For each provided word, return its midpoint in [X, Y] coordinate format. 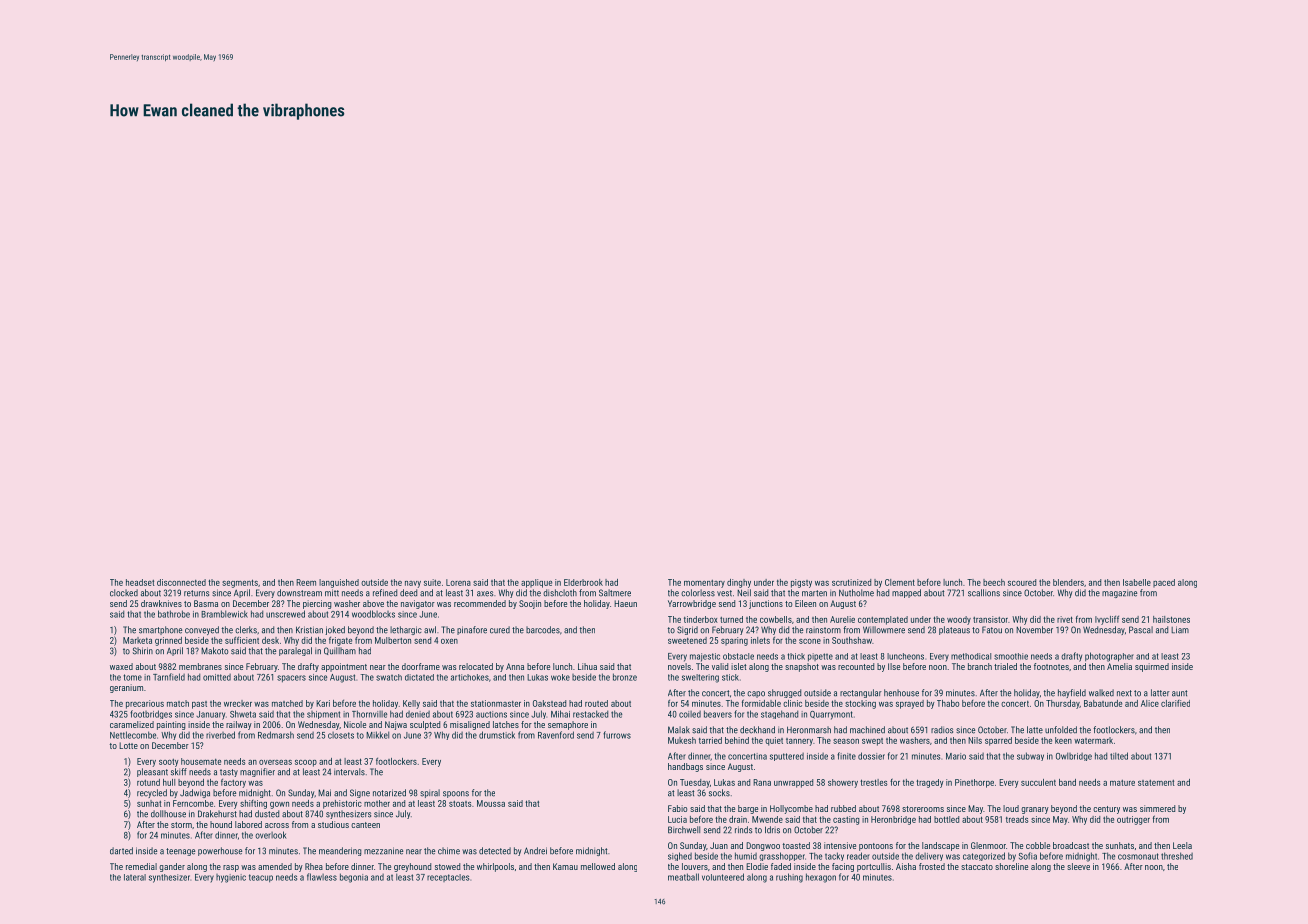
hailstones [1171, 619]
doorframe [421, 666]
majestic [705, 657]
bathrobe [174, 614]
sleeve [1078, 866]
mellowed [598, 866]
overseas [275, 762]
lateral [135, 877]
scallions [984, 593]
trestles [874, 782]
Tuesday [695, 783]
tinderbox [701, 619]
